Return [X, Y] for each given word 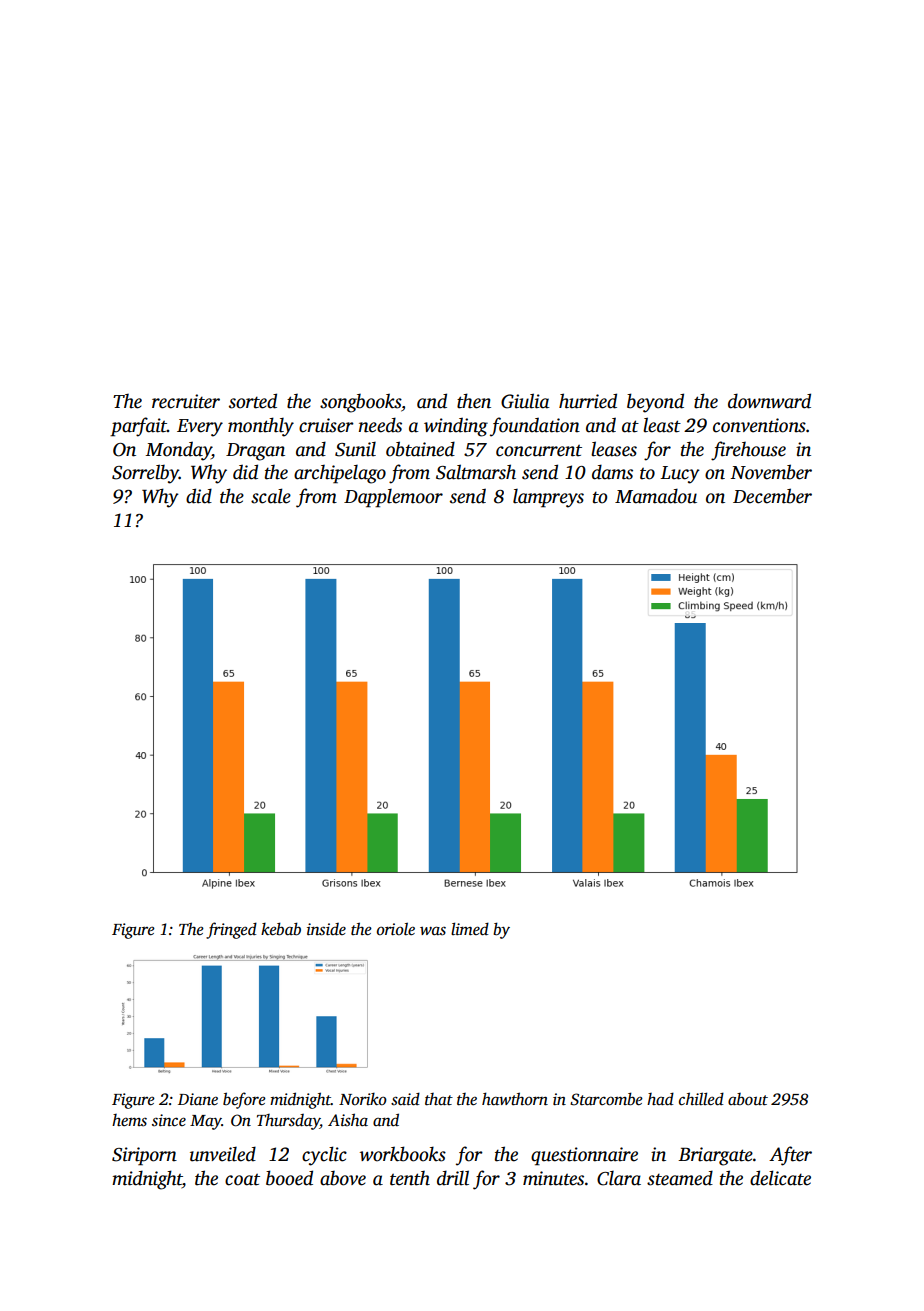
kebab [281, 929]
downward [769, 401]
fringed [231, 930]
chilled [701, 1099]
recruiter [186, 401]
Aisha [348, 1120]
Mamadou [656, 496]
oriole [396, 929]
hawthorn [515, 1099]
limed [470, 929]
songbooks [360, 403]
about [748, 1099]
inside [326, 929]
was [433, 931]
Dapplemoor [393, 498]
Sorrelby [145, 474]
